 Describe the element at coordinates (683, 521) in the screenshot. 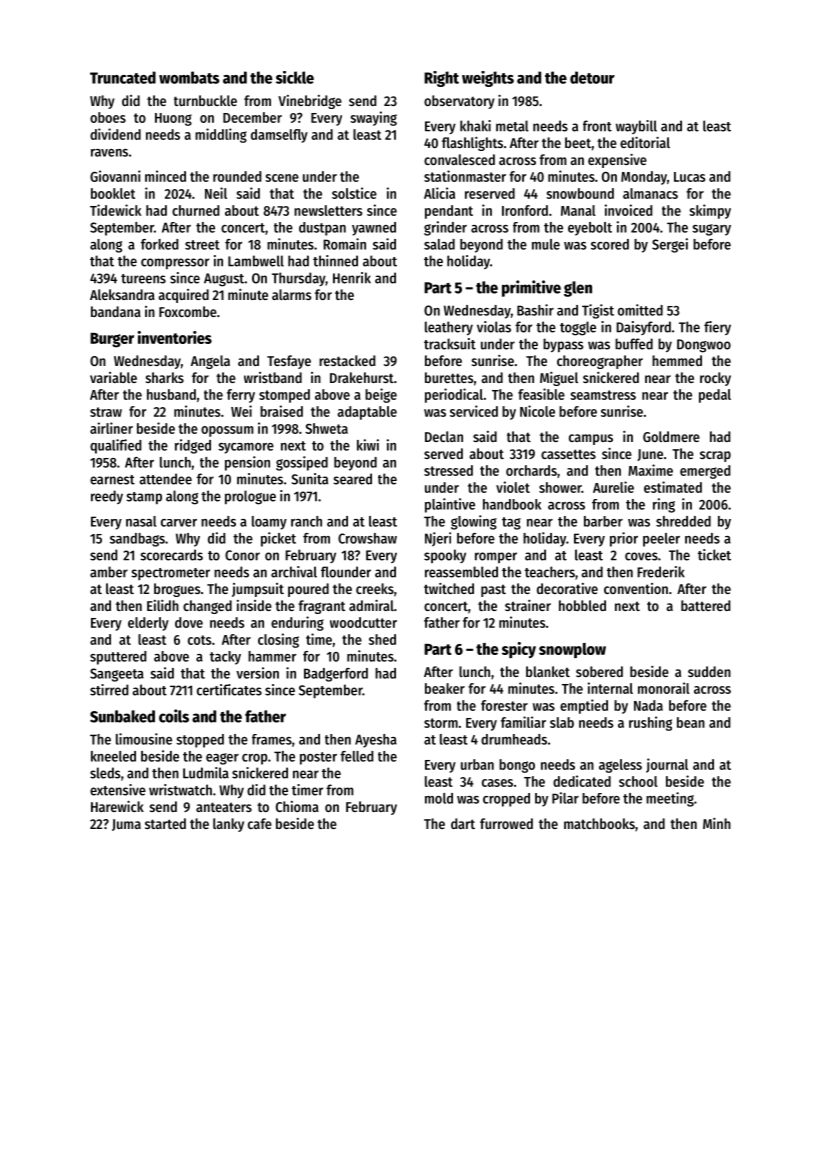

I see `shredded` at that location.
